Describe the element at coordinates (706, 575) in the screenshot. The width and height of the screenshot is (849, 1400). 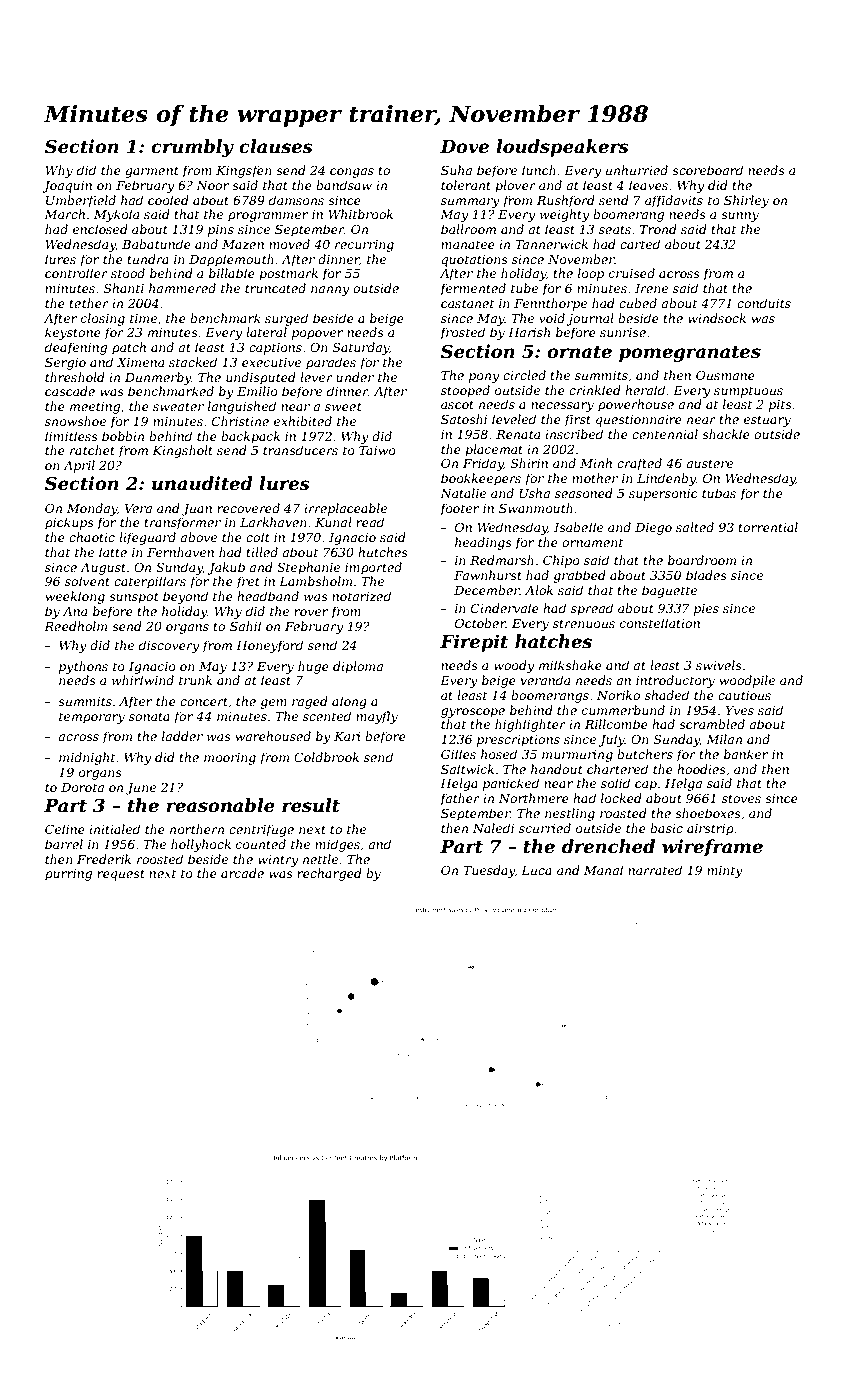
I see `blades` at that location.
